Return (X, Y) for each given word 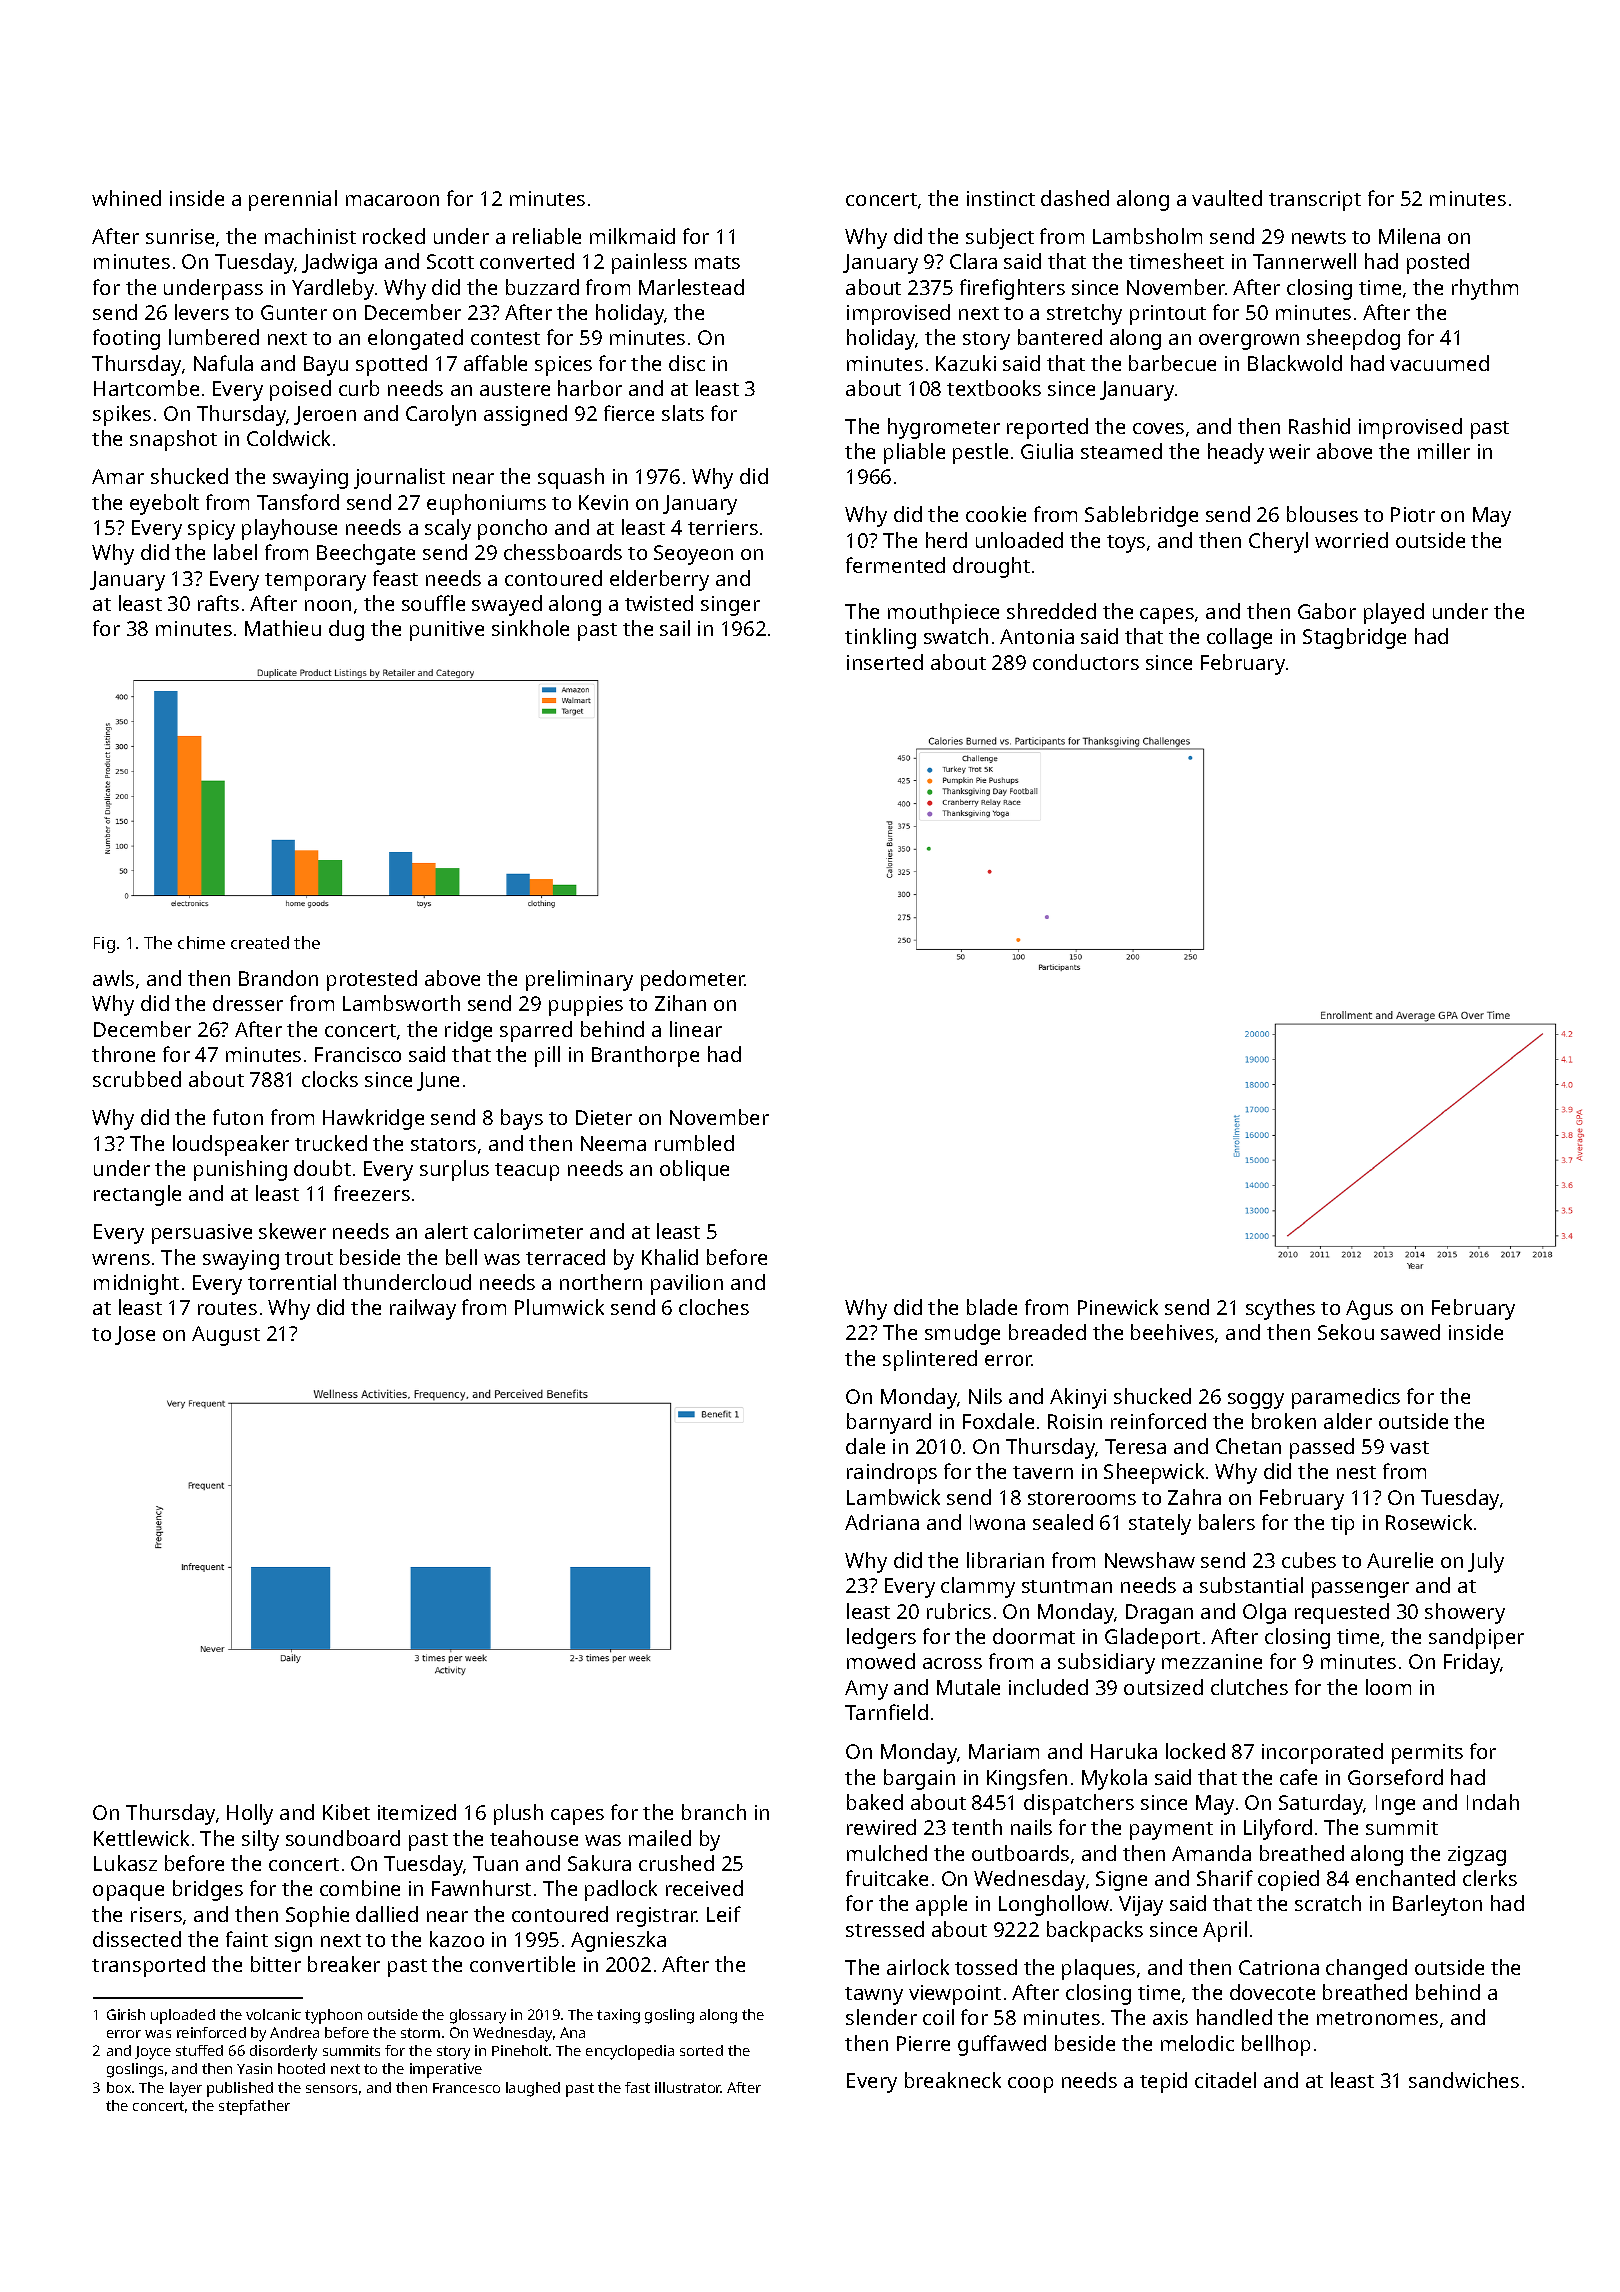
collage (1239, 638)
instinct (1001, 198)
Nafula (223, 363)
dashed (1075, 198)
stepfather (254, 2107)
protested (372, 980)
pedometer (693, 980)
